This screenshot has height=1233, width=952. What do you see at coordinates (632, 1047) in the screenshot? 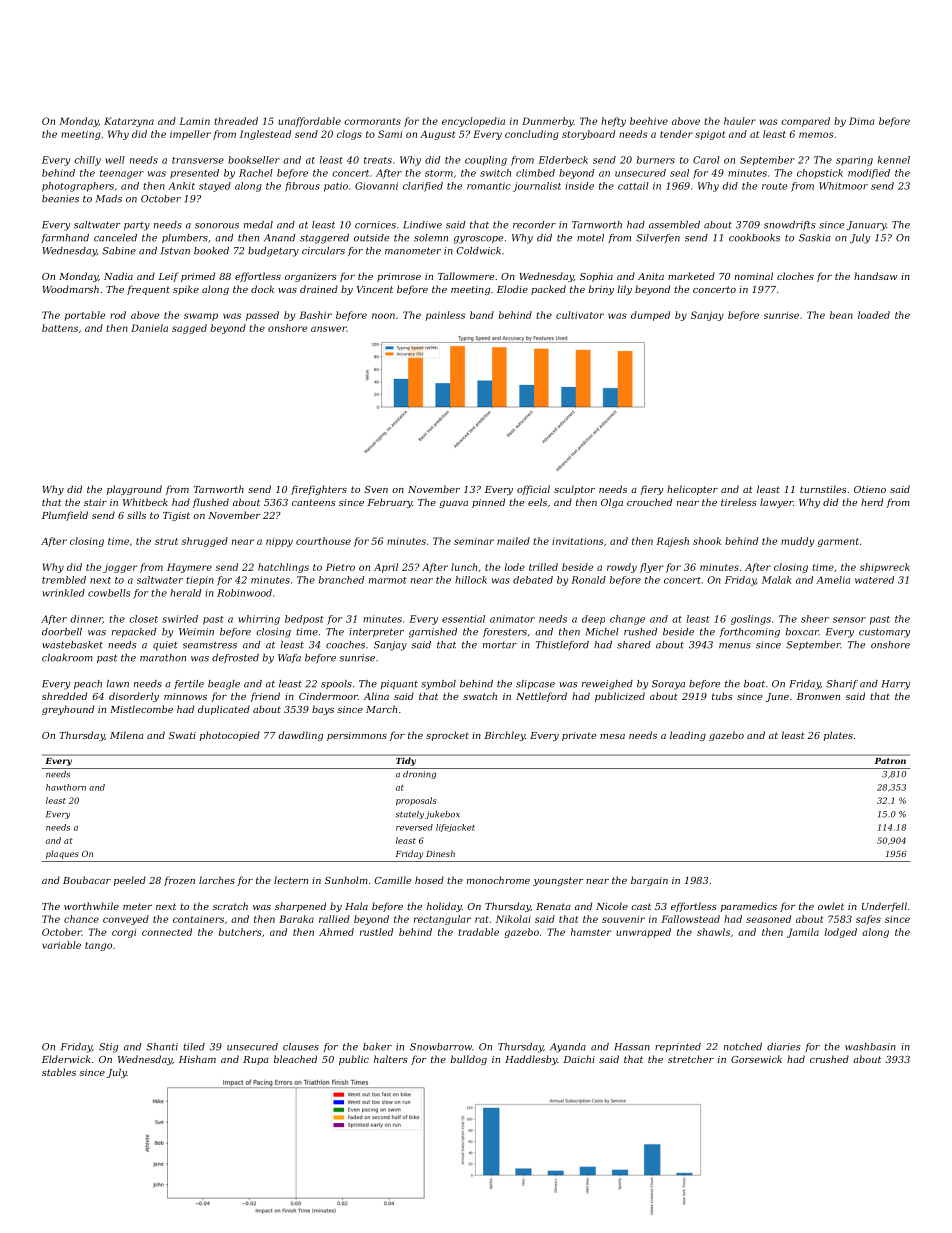
I see `Hassan` at bounding box center [632, 1047].
